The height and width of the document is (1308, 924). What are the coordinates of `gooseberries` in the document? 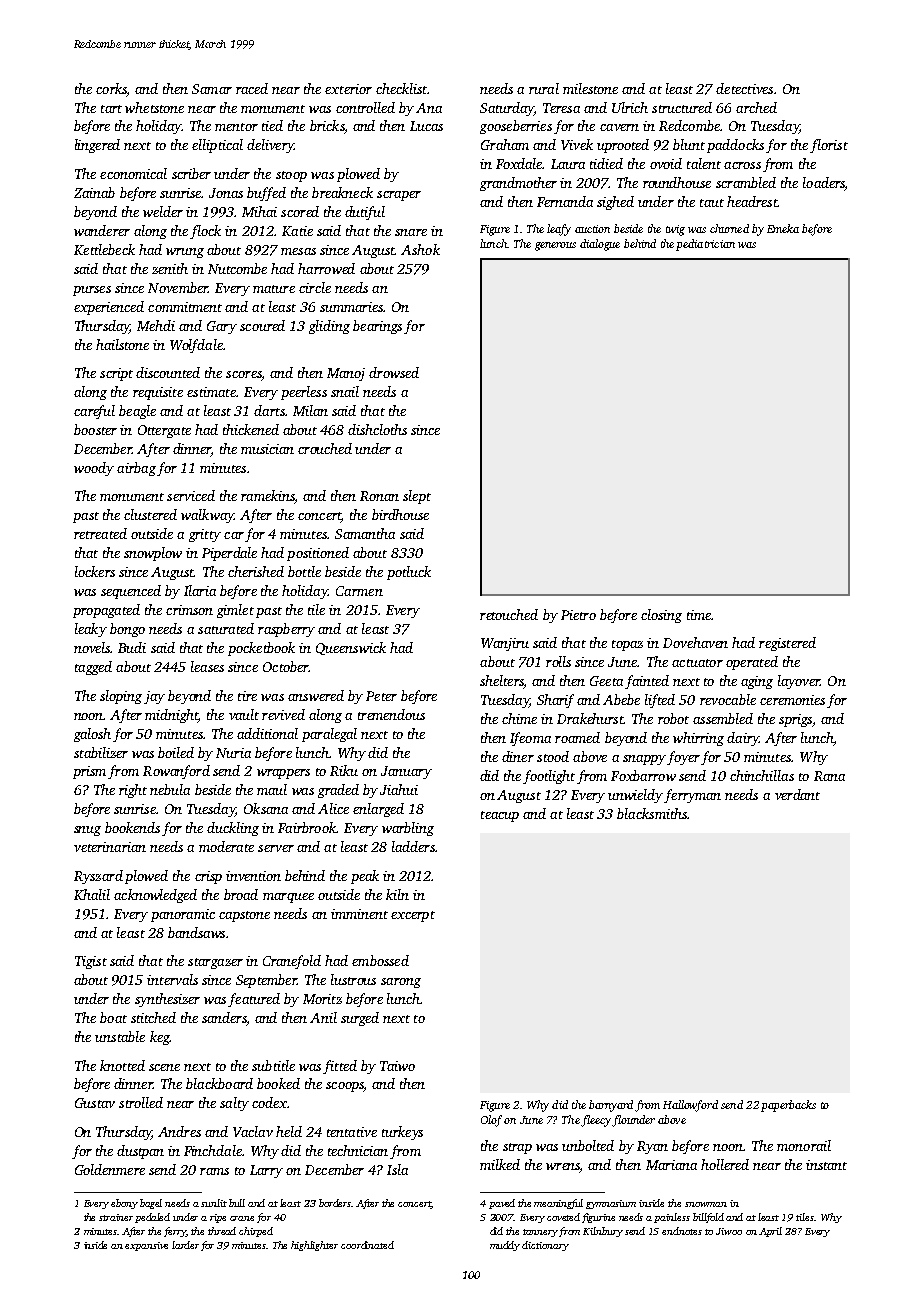 It's located at (516, 127).
